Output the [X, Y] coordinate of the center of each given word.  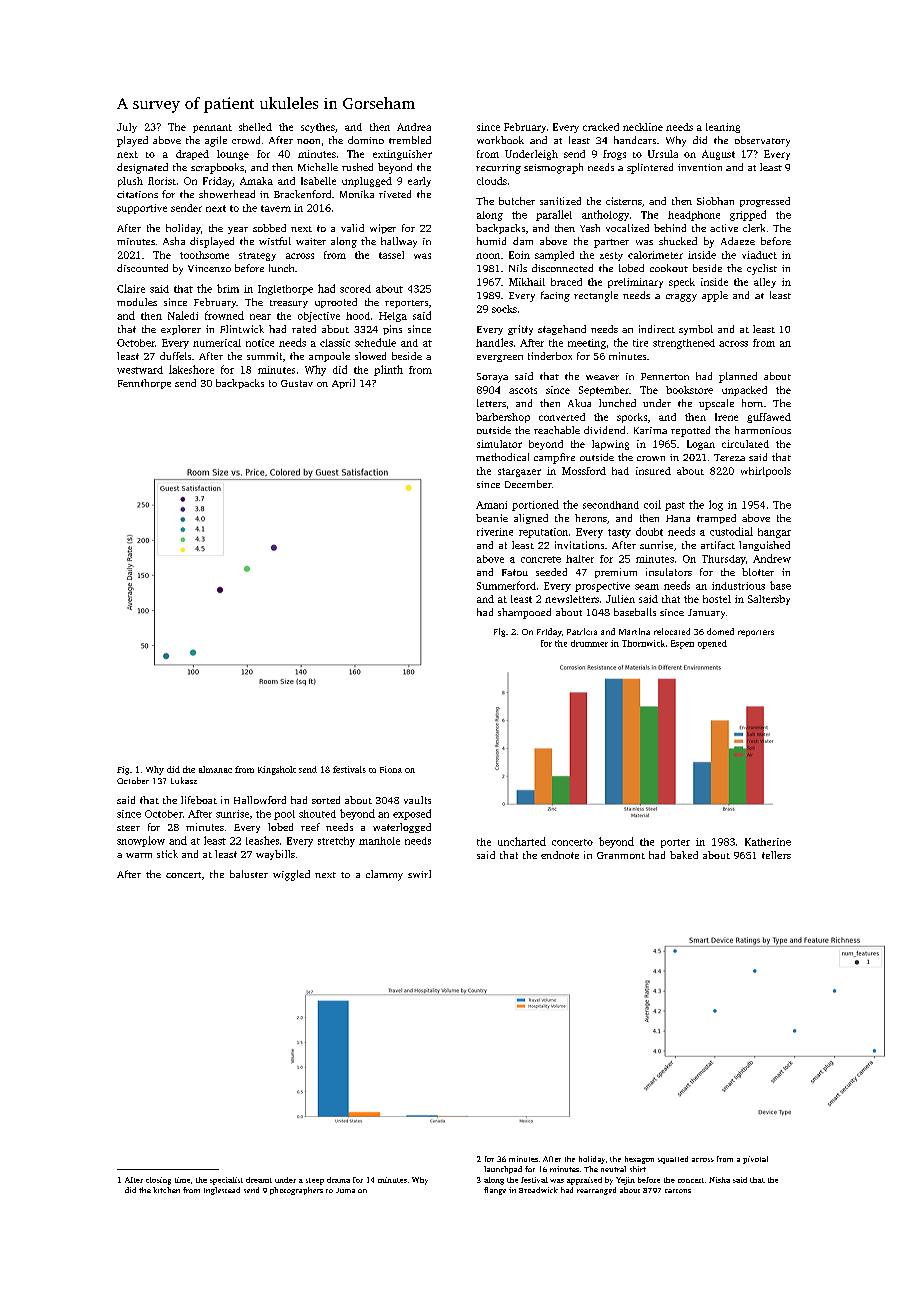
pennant [212, 128]
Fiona [391, 769]
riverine [495, 532]
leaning [723, 128]
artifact [718, 545]
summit [264, 356]
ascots [523, 390]
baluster [249, 874]
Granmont [621, 855]
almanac [215, 769]
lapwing [610, 445]
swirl [419, 874]
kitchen [166, 1190]
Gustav [297, 383]
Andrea [414, 127]
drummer [589, 643]
